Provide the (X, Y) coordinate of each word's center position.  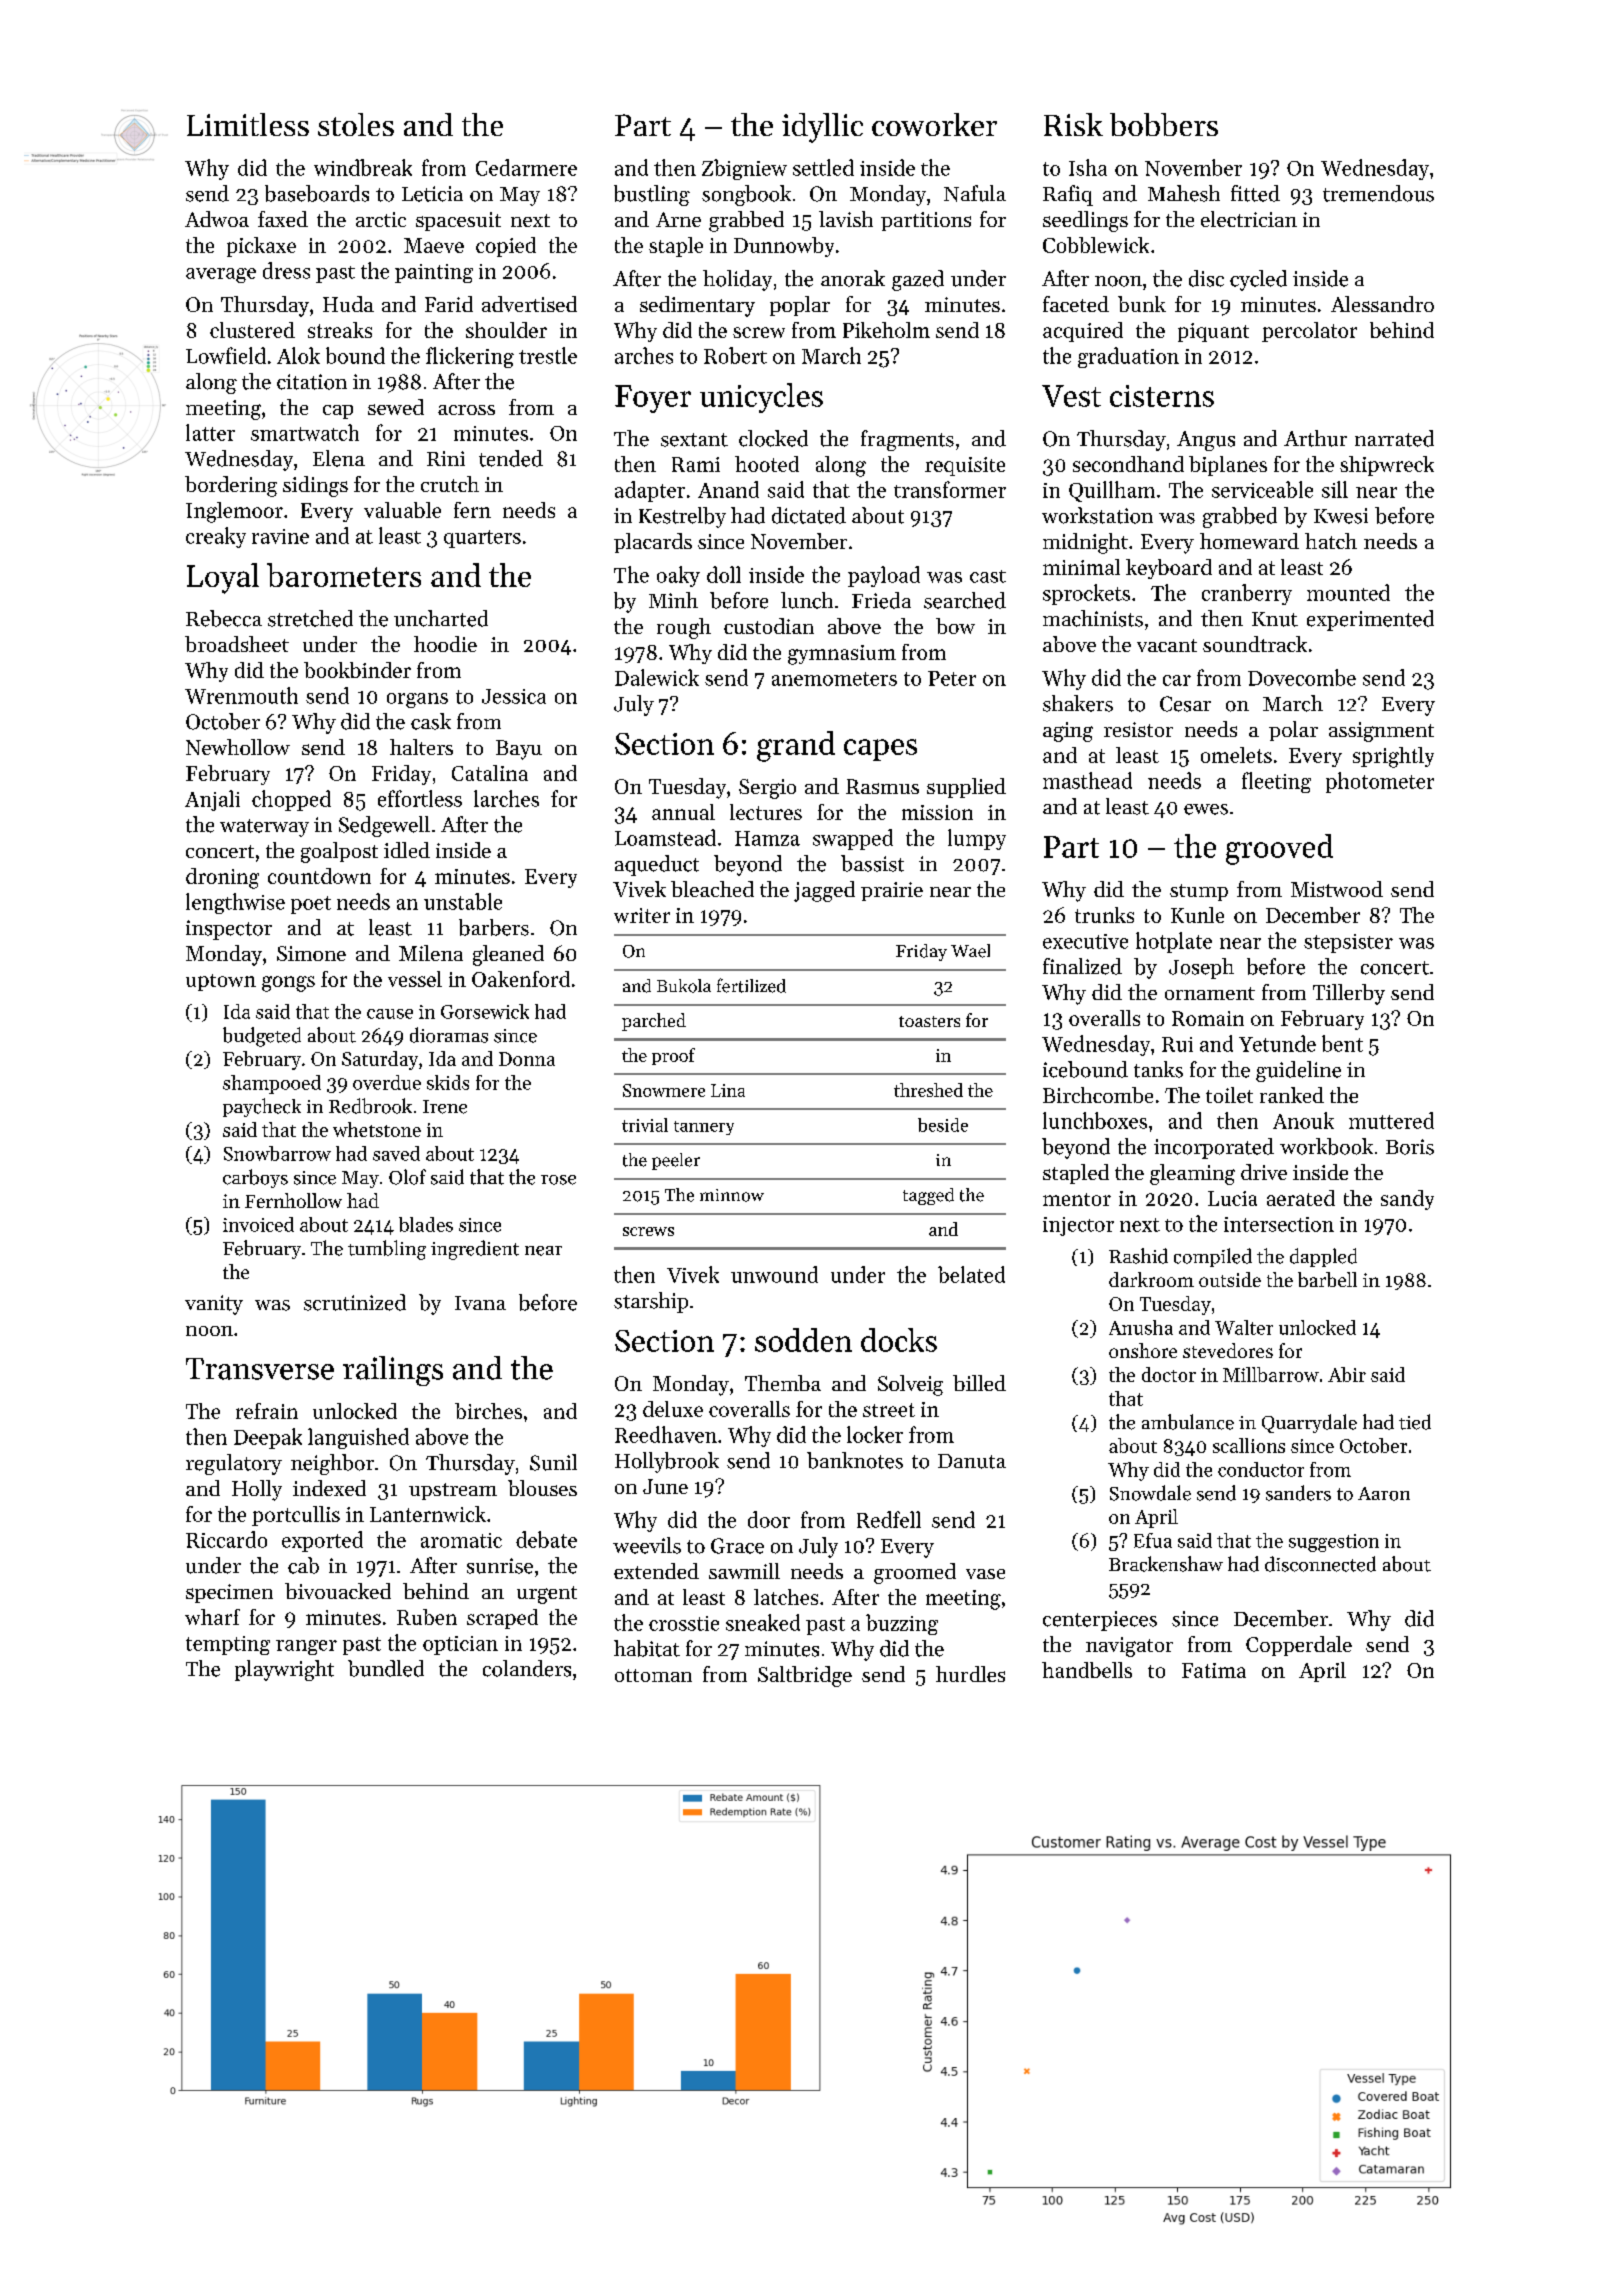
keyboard (1169, 569)
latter (210, 432)
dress (286, 270)
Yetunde (1277, 1043)
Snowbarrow (277, 1153)
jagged (824, 891)
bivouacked (338, 1591)
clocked (773, 438)
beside (943, 1125)
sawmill (744, 1571)
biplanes (1228, 466)
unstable (463, 901)
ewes (1206, 809)
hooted (767, 464)
